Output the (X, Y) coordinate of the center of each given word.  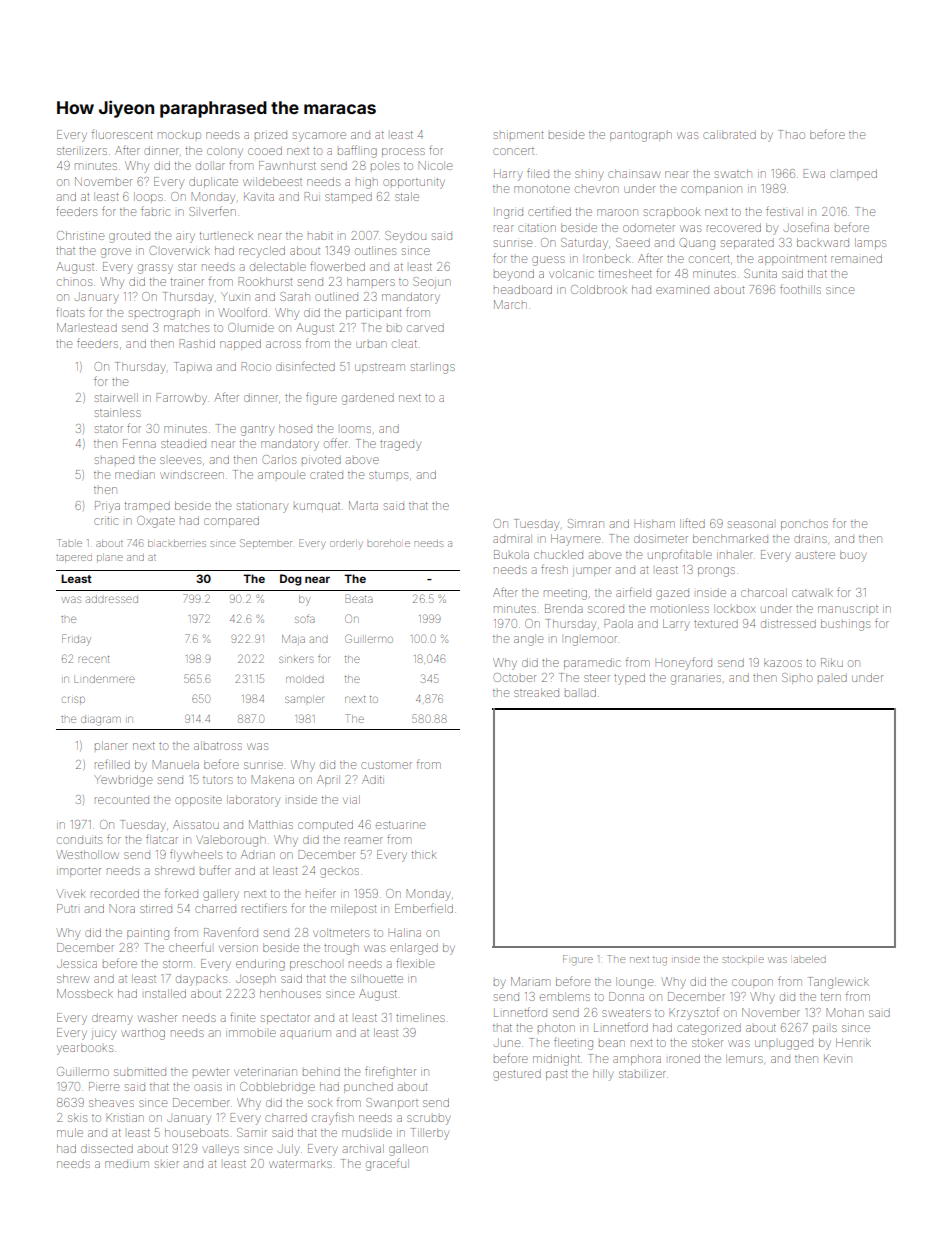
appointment (792, 260)
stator (109, 429)
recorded (115, 893)
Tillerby (430, 1134)
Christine (80, 235)
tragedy (400, 446)
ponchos (804, 524)
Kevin (838, 1059)
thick (424, 854)
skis (77, 1117)
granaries (696, 680)
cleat (404, 344)
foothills (800, 289)
